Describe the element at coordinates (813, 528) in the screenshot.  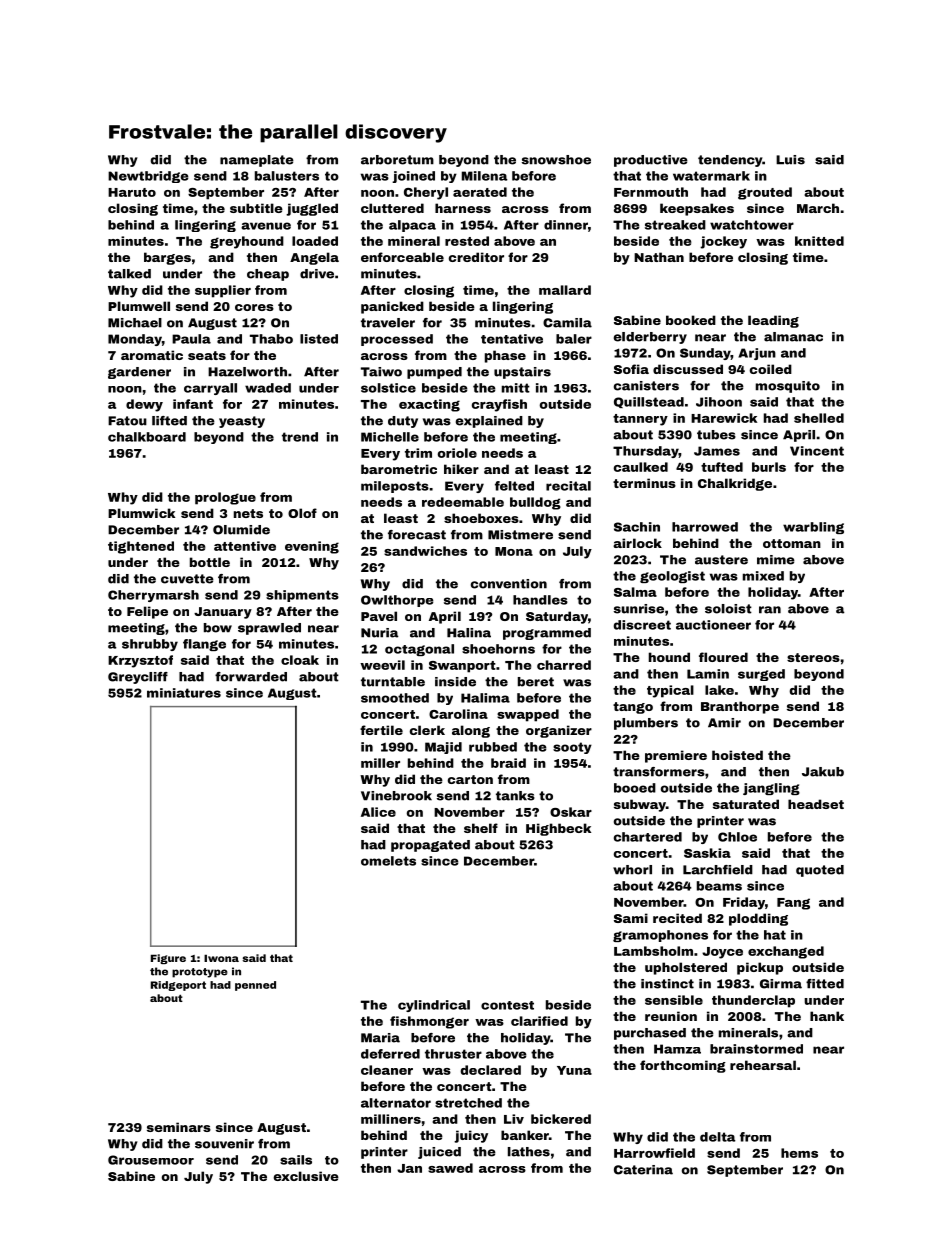
I see `warbling` at that location.
